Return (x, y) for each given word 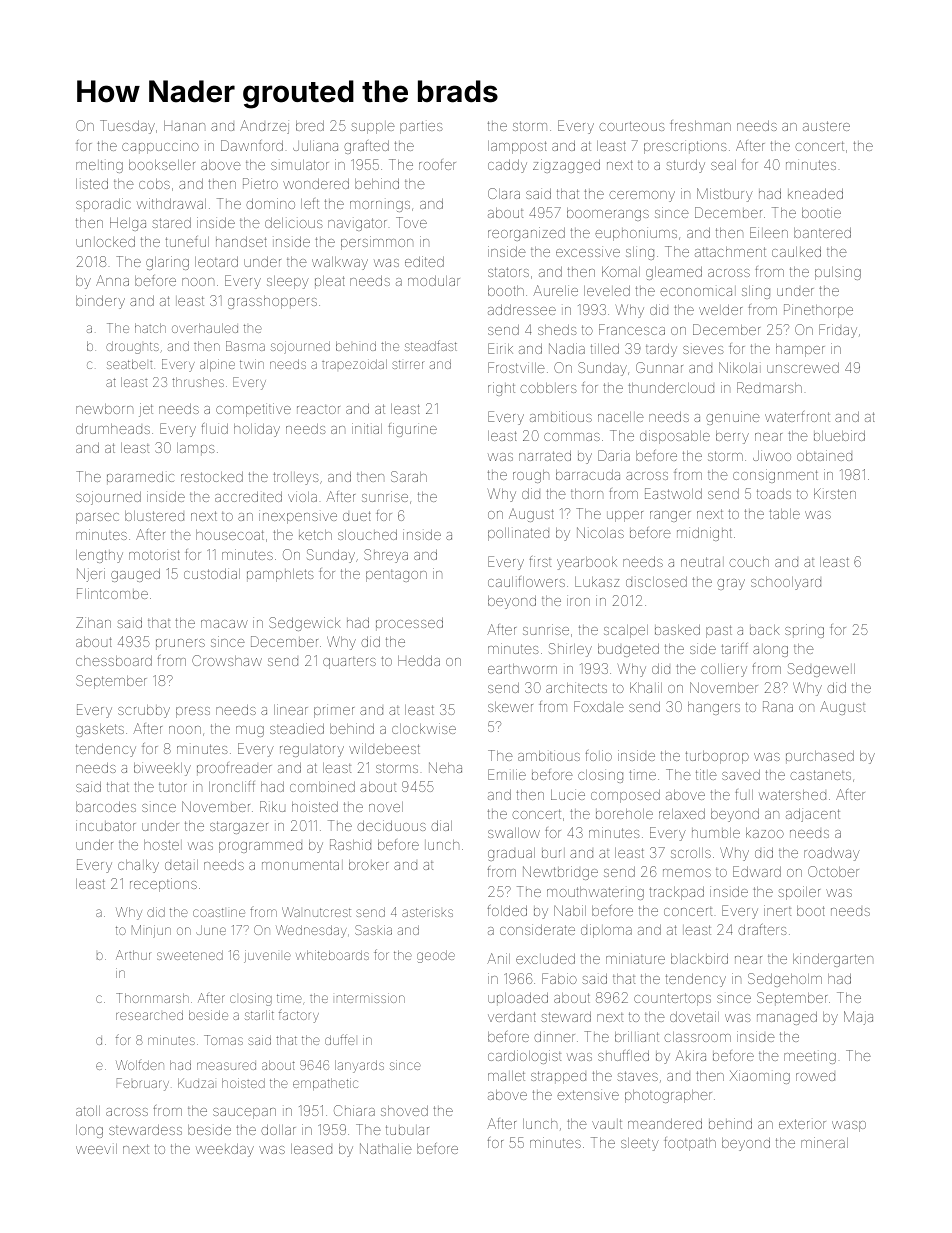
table (784, 514)
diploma (606, 931)
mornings (380, 206)
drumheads (113, 428)
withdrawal (171, 203)
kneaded (815, 193)
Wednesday (311, 931)
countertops (672, 999)
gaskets (100, 730)
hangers (714, 708)
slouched (367, 534)
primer (334, 711)
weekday (225, 1150)
